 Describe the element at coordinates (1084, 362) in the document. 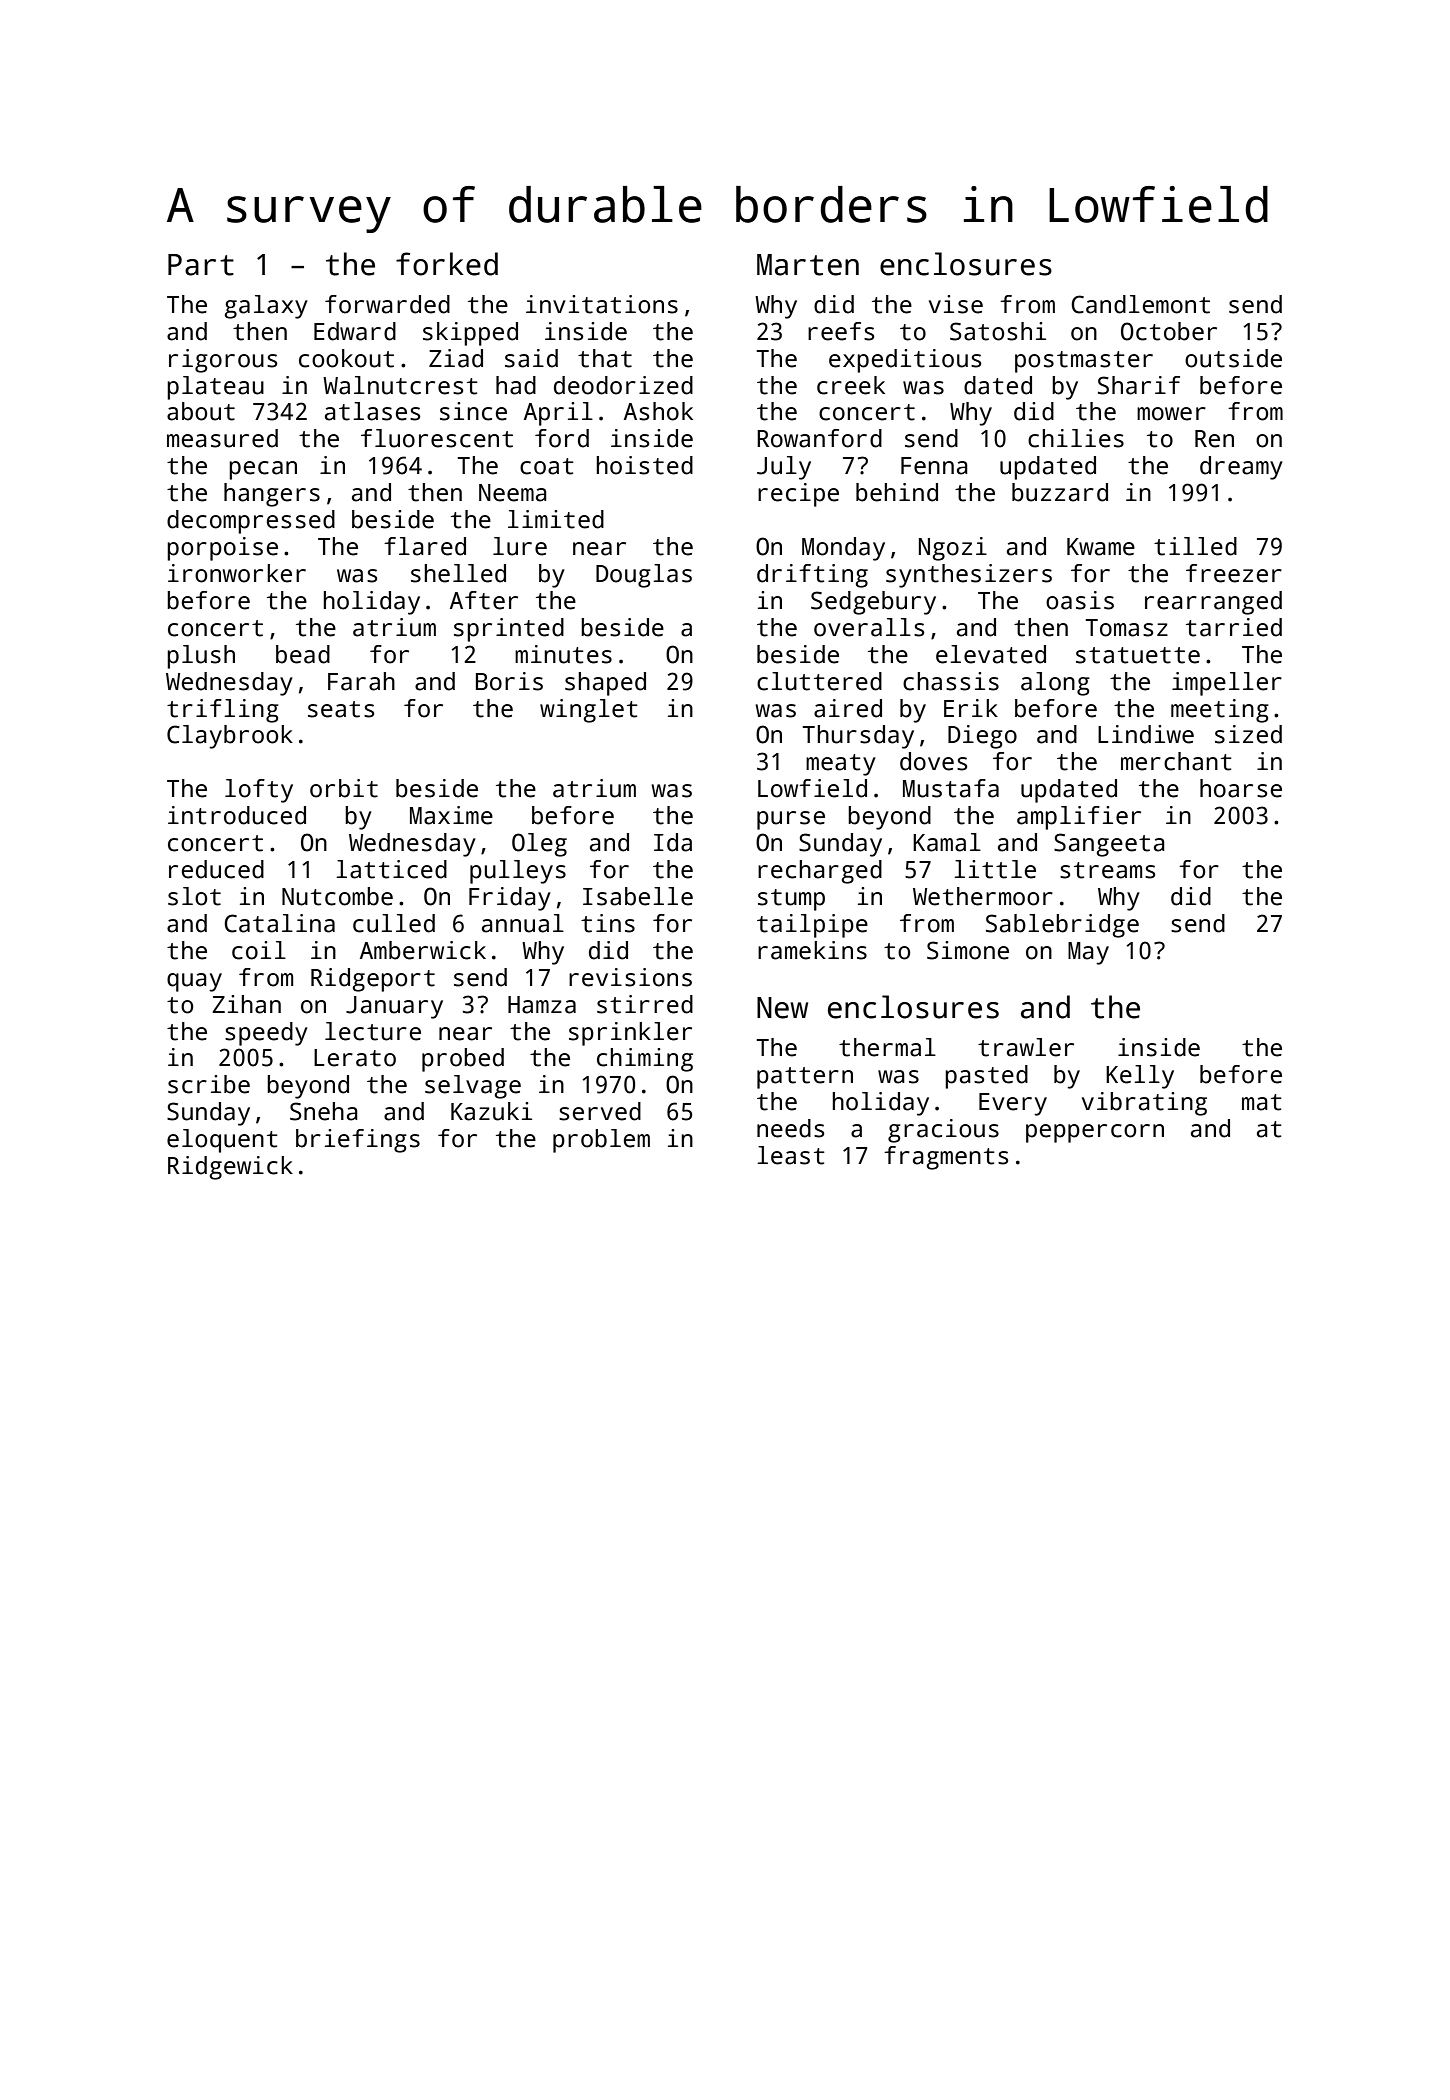

I see `postmaster` at that location.
